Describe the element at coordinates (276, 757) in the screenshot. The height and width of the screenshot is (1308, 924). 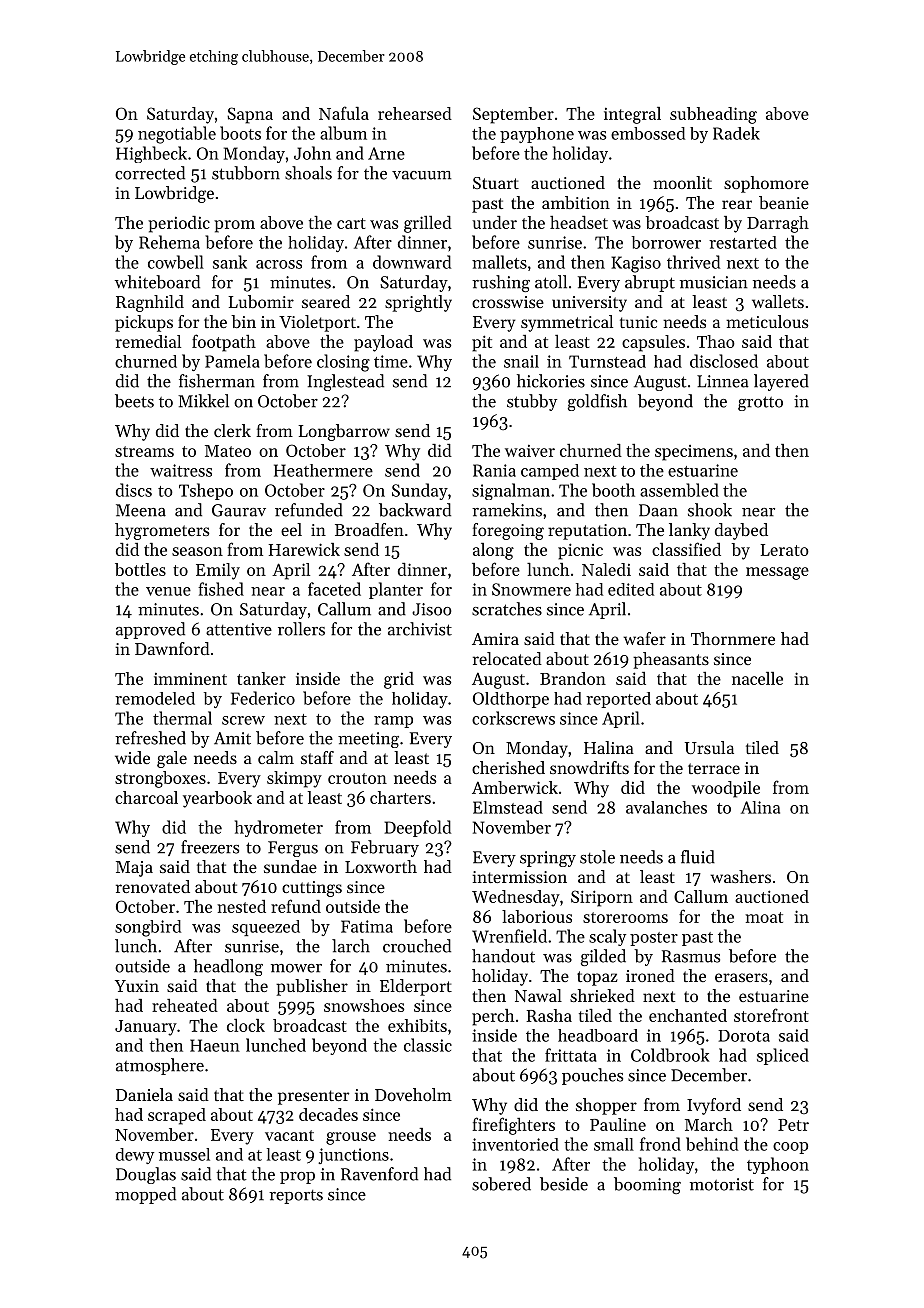
I see `calm` at that location.
